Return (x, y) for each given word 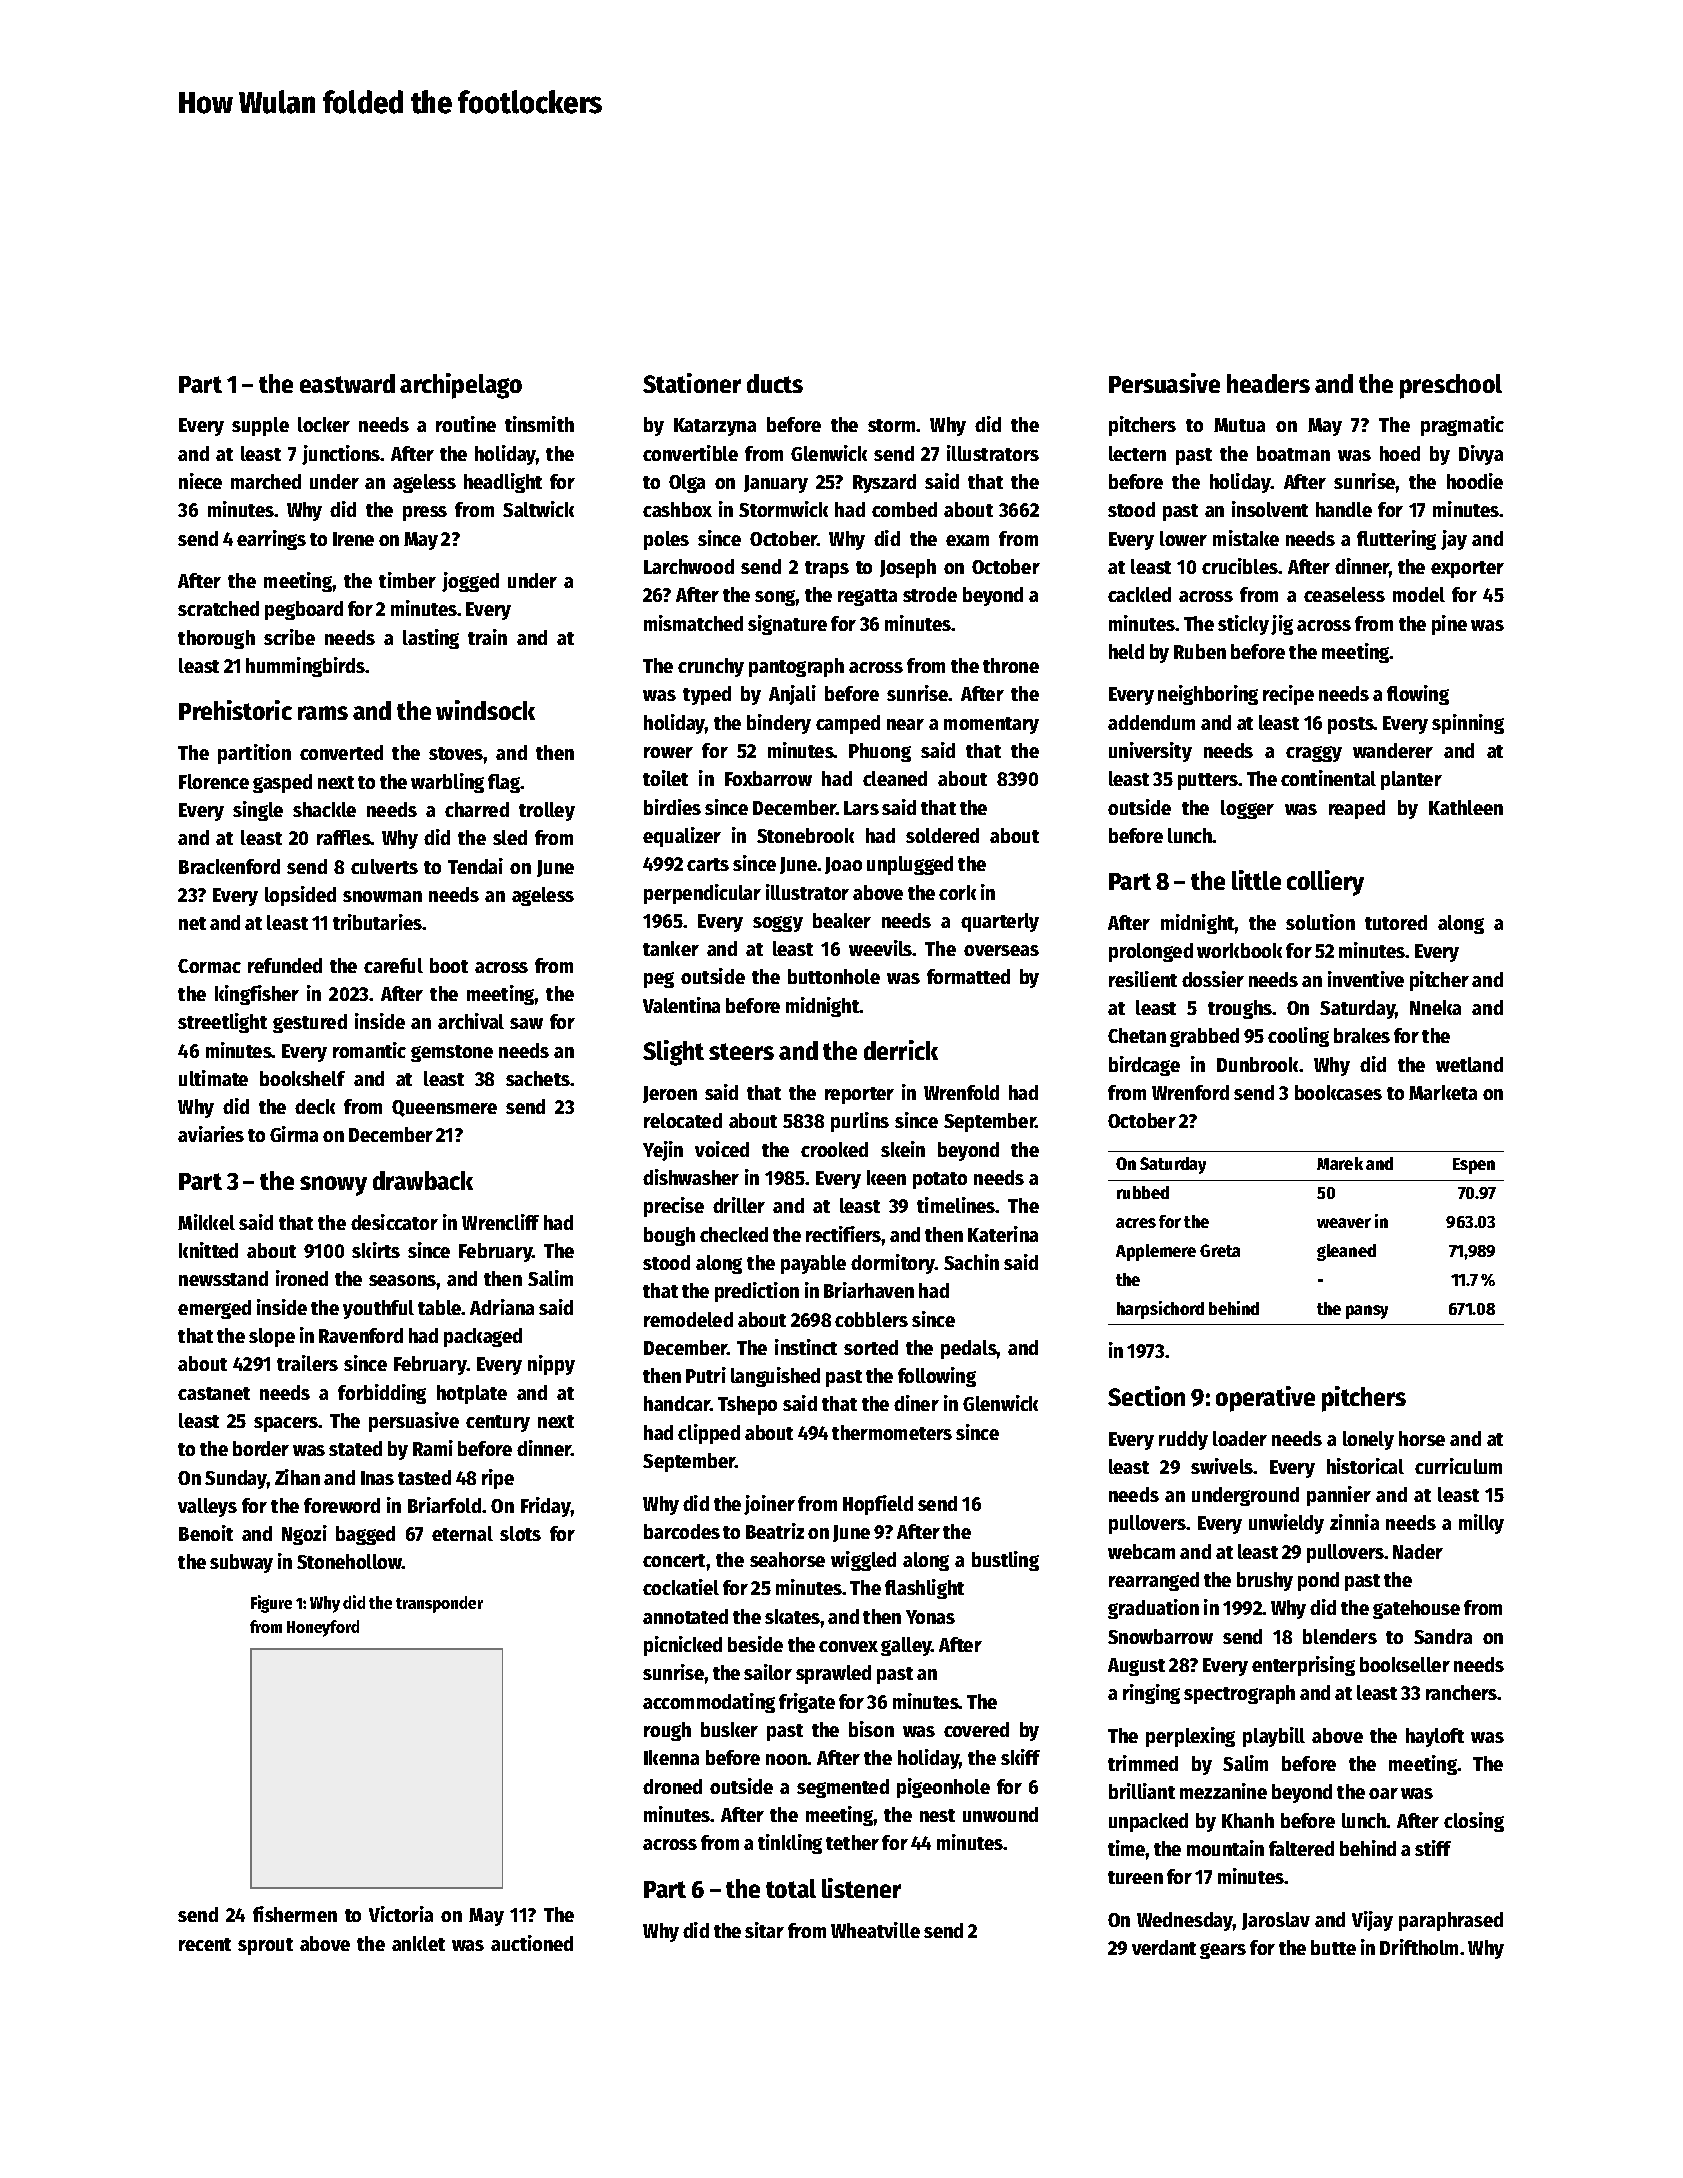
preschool (1451, 386)
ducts (775, 383)
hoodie (1475, 481)
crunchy (711, 667)
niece (200, 481)
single (258, 811)
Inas (377, 1478)
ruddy (1183, 1440)
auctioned (532, 1943)
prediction (757, 1292)
